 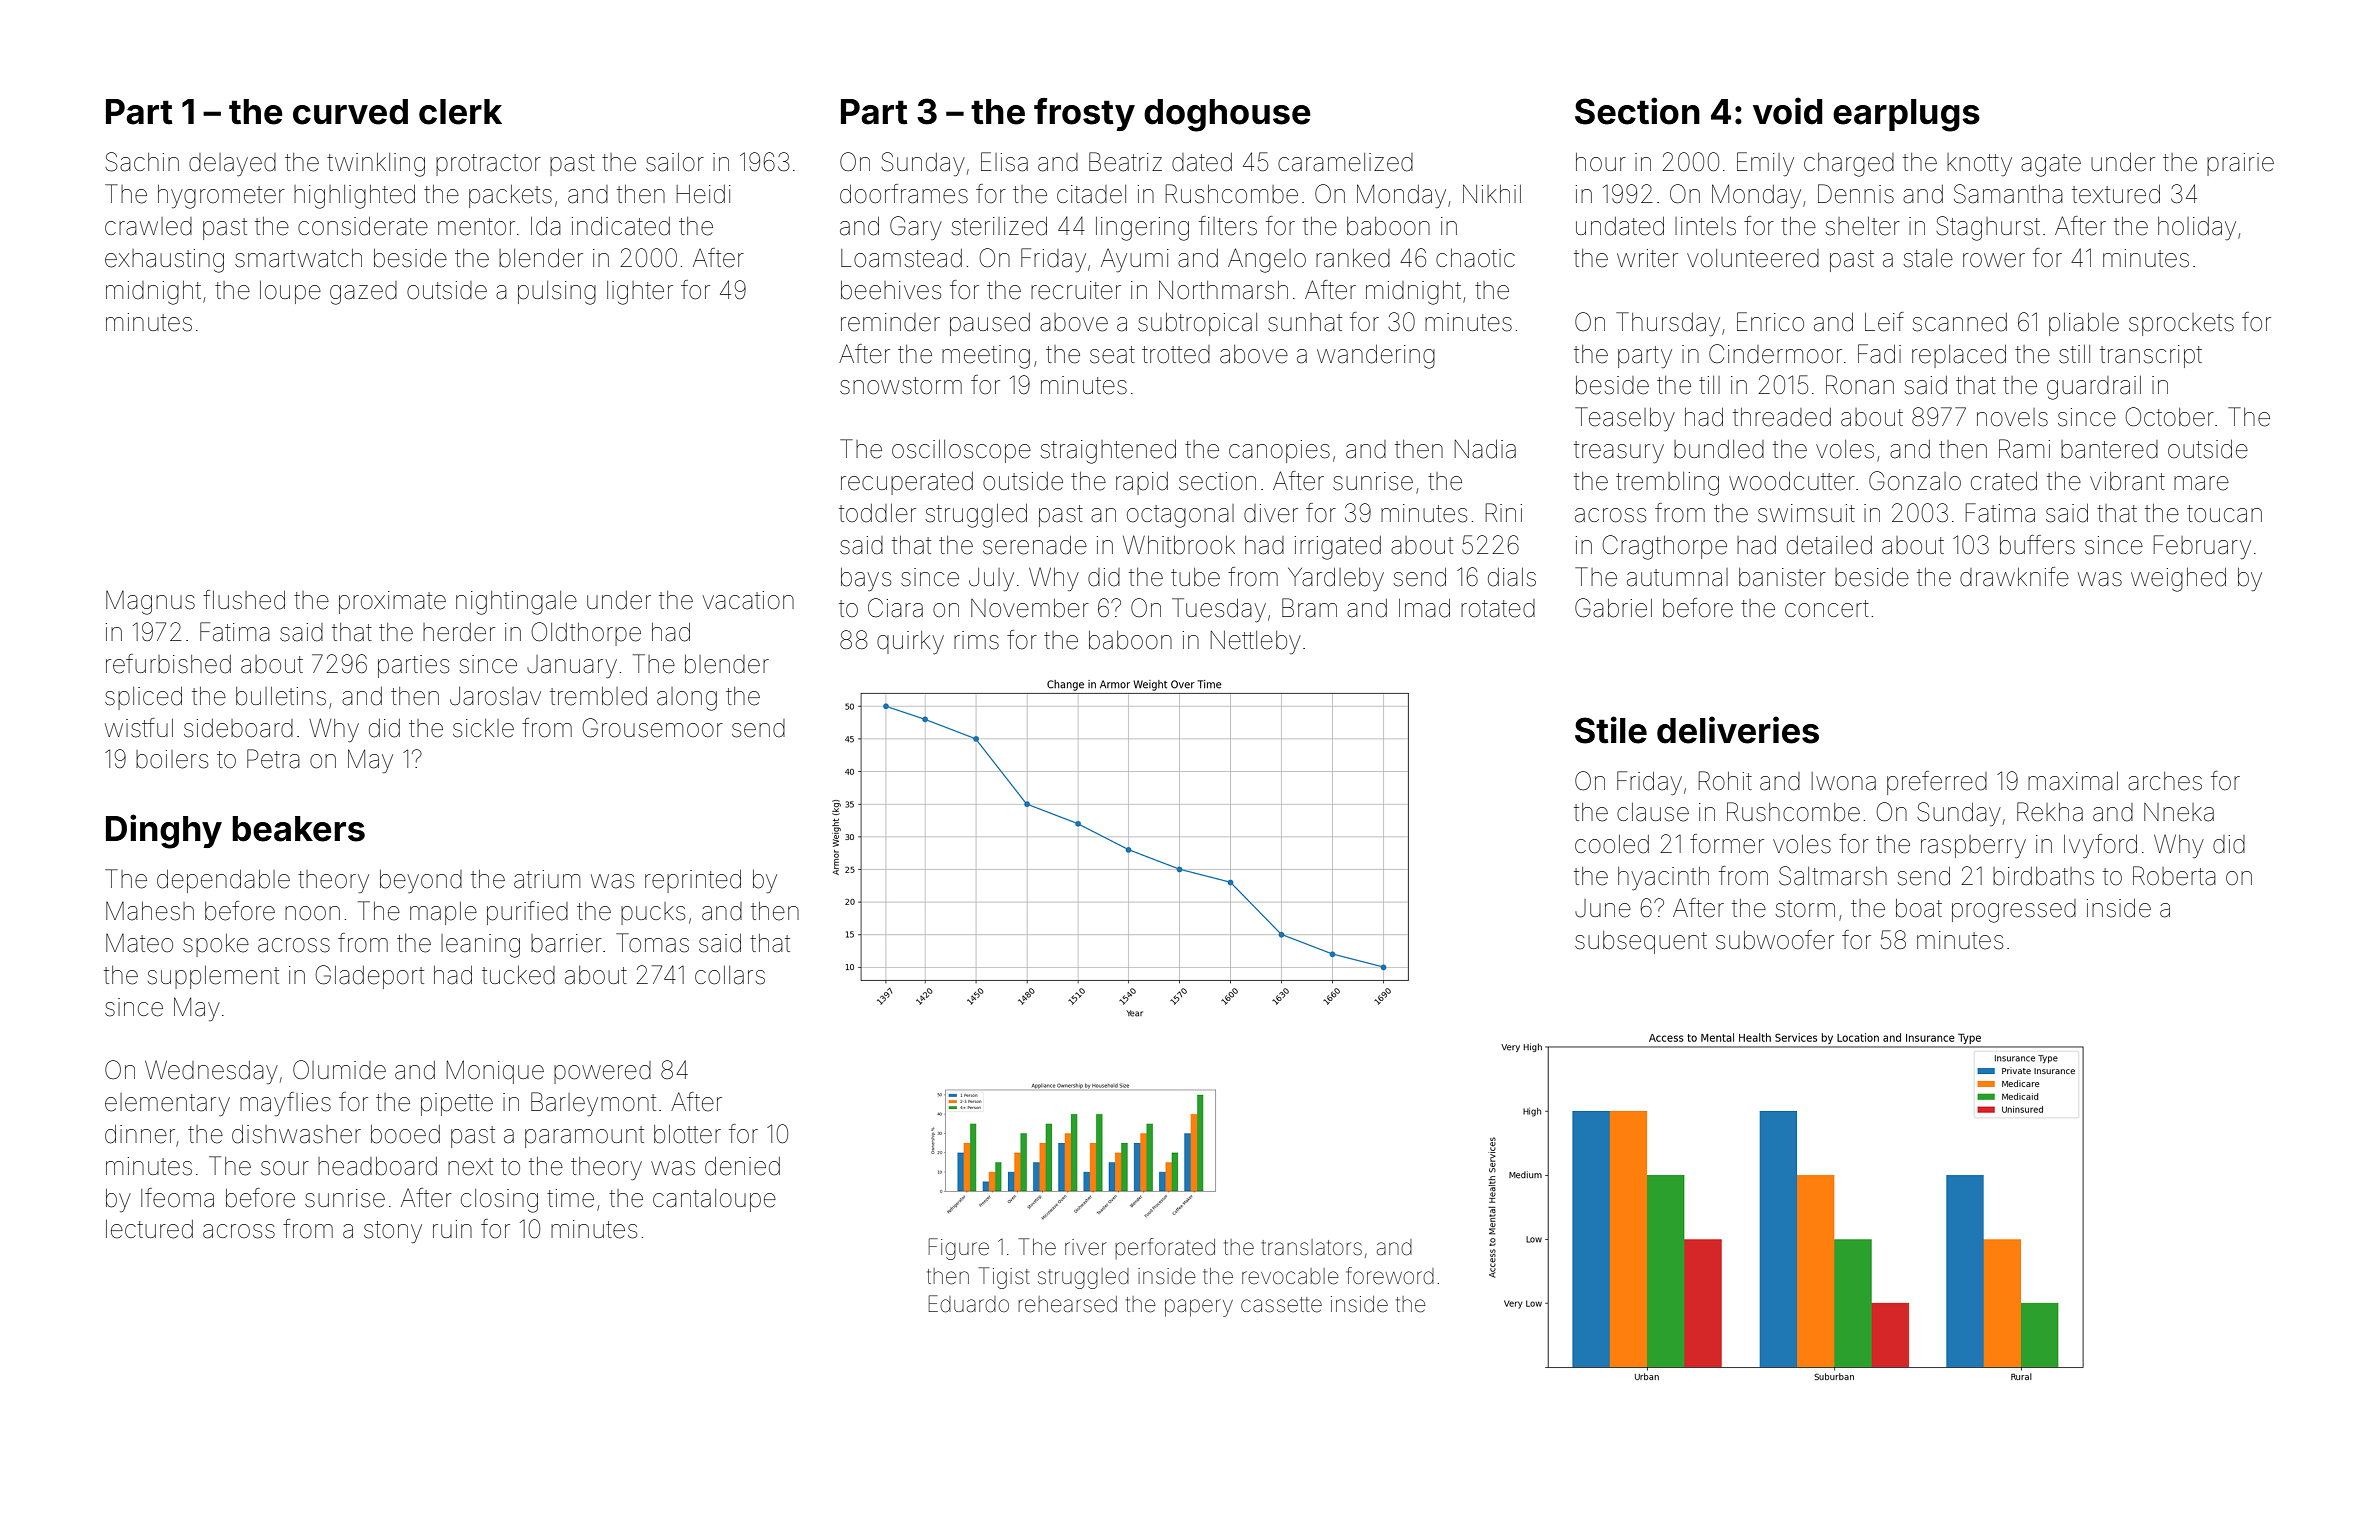 What do you see at coordinates (350, 112) in the screenshot?
I see `curved` at bounding box center [350, 112].
